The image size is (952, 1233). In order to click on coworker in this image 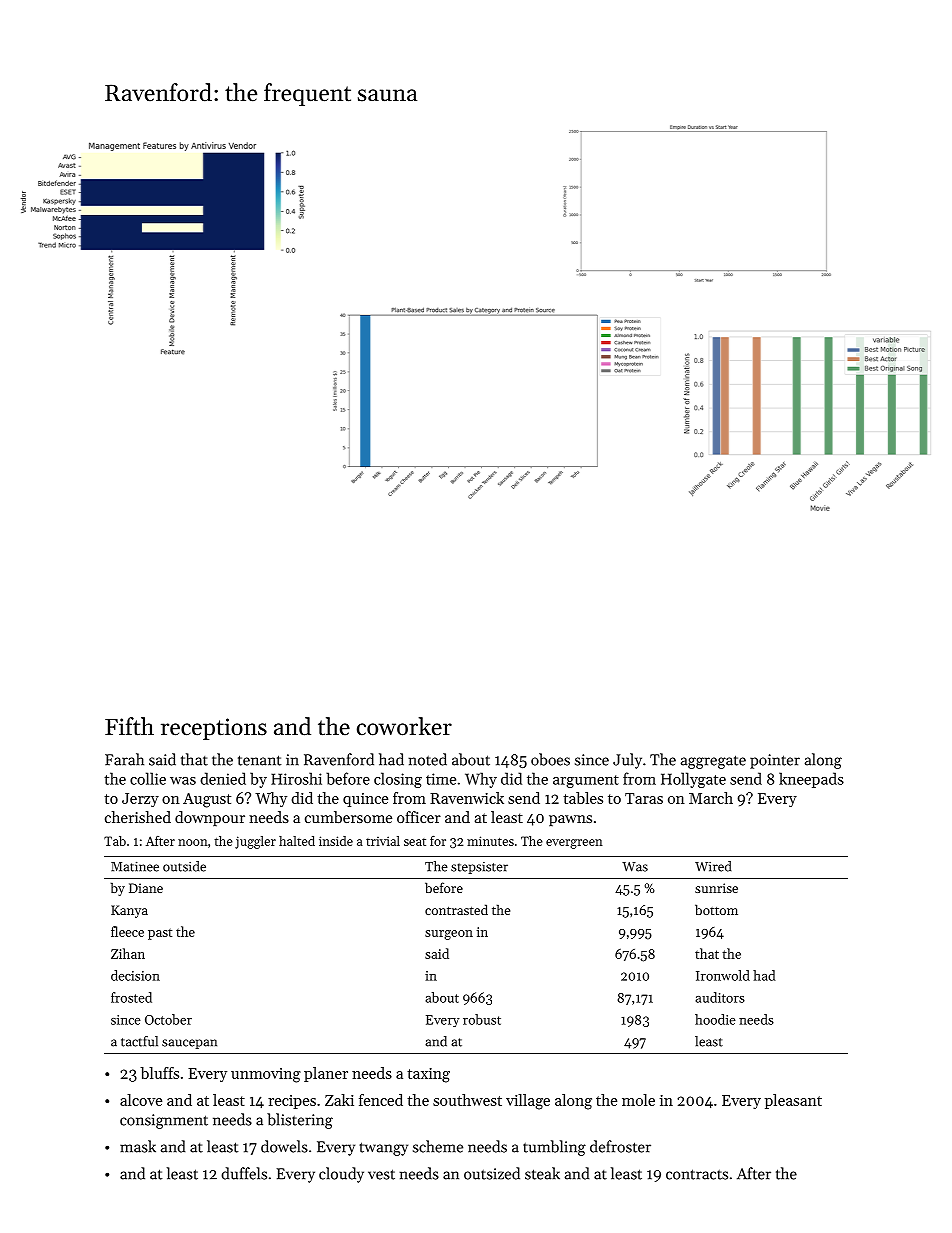, I will do `click(404, 726)`.
